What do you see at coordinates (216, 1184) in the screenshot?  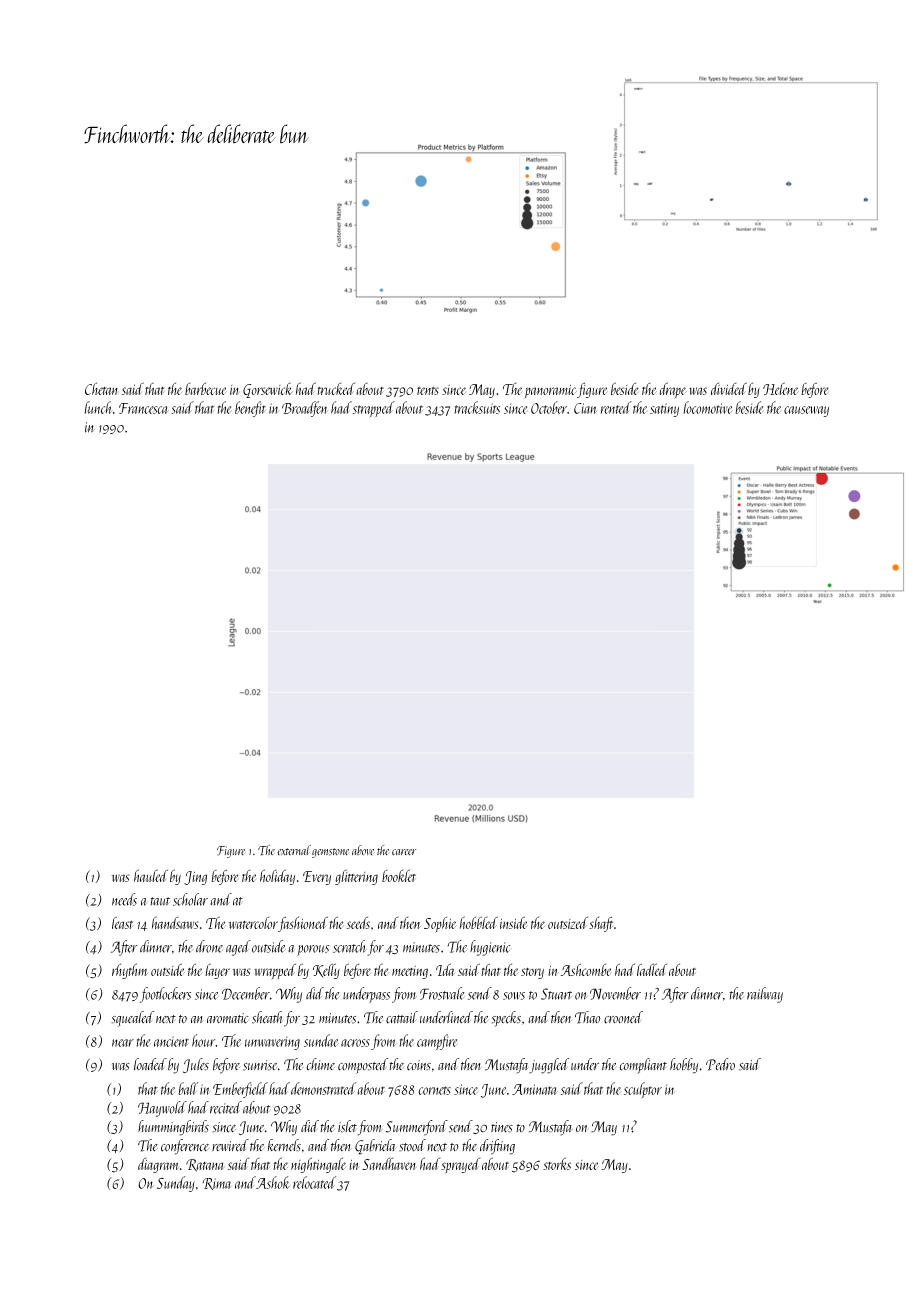 I see `Rima` at bounding box center [216, 1184].
